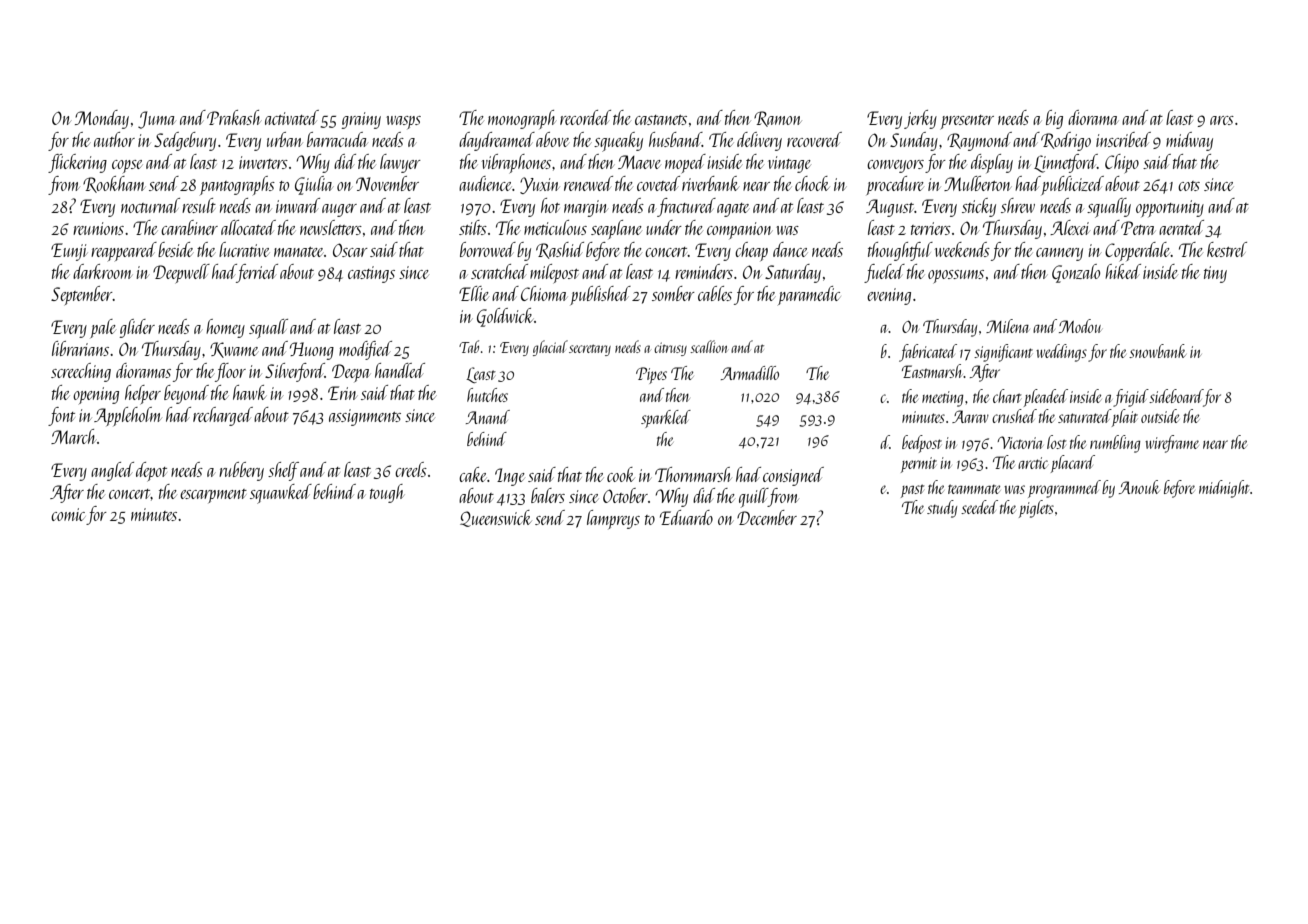 This screenshot has width=1308, height=924. What do you see at coordinates (956, 276) in the screenshot?
I see `opossums` at bounding box center [956, 276].
